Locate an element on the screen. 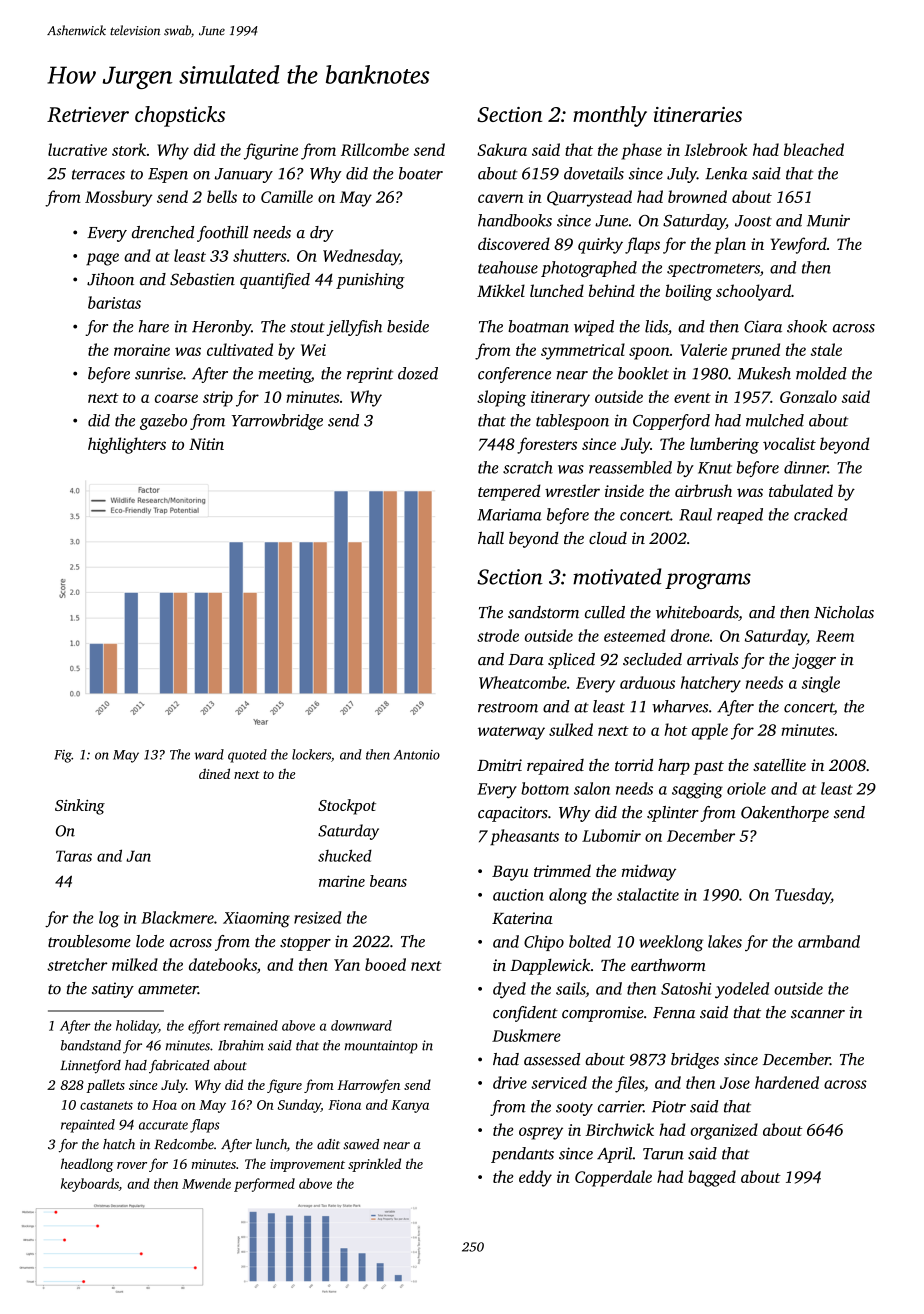  monthly is located at coordinates (610, 116).
